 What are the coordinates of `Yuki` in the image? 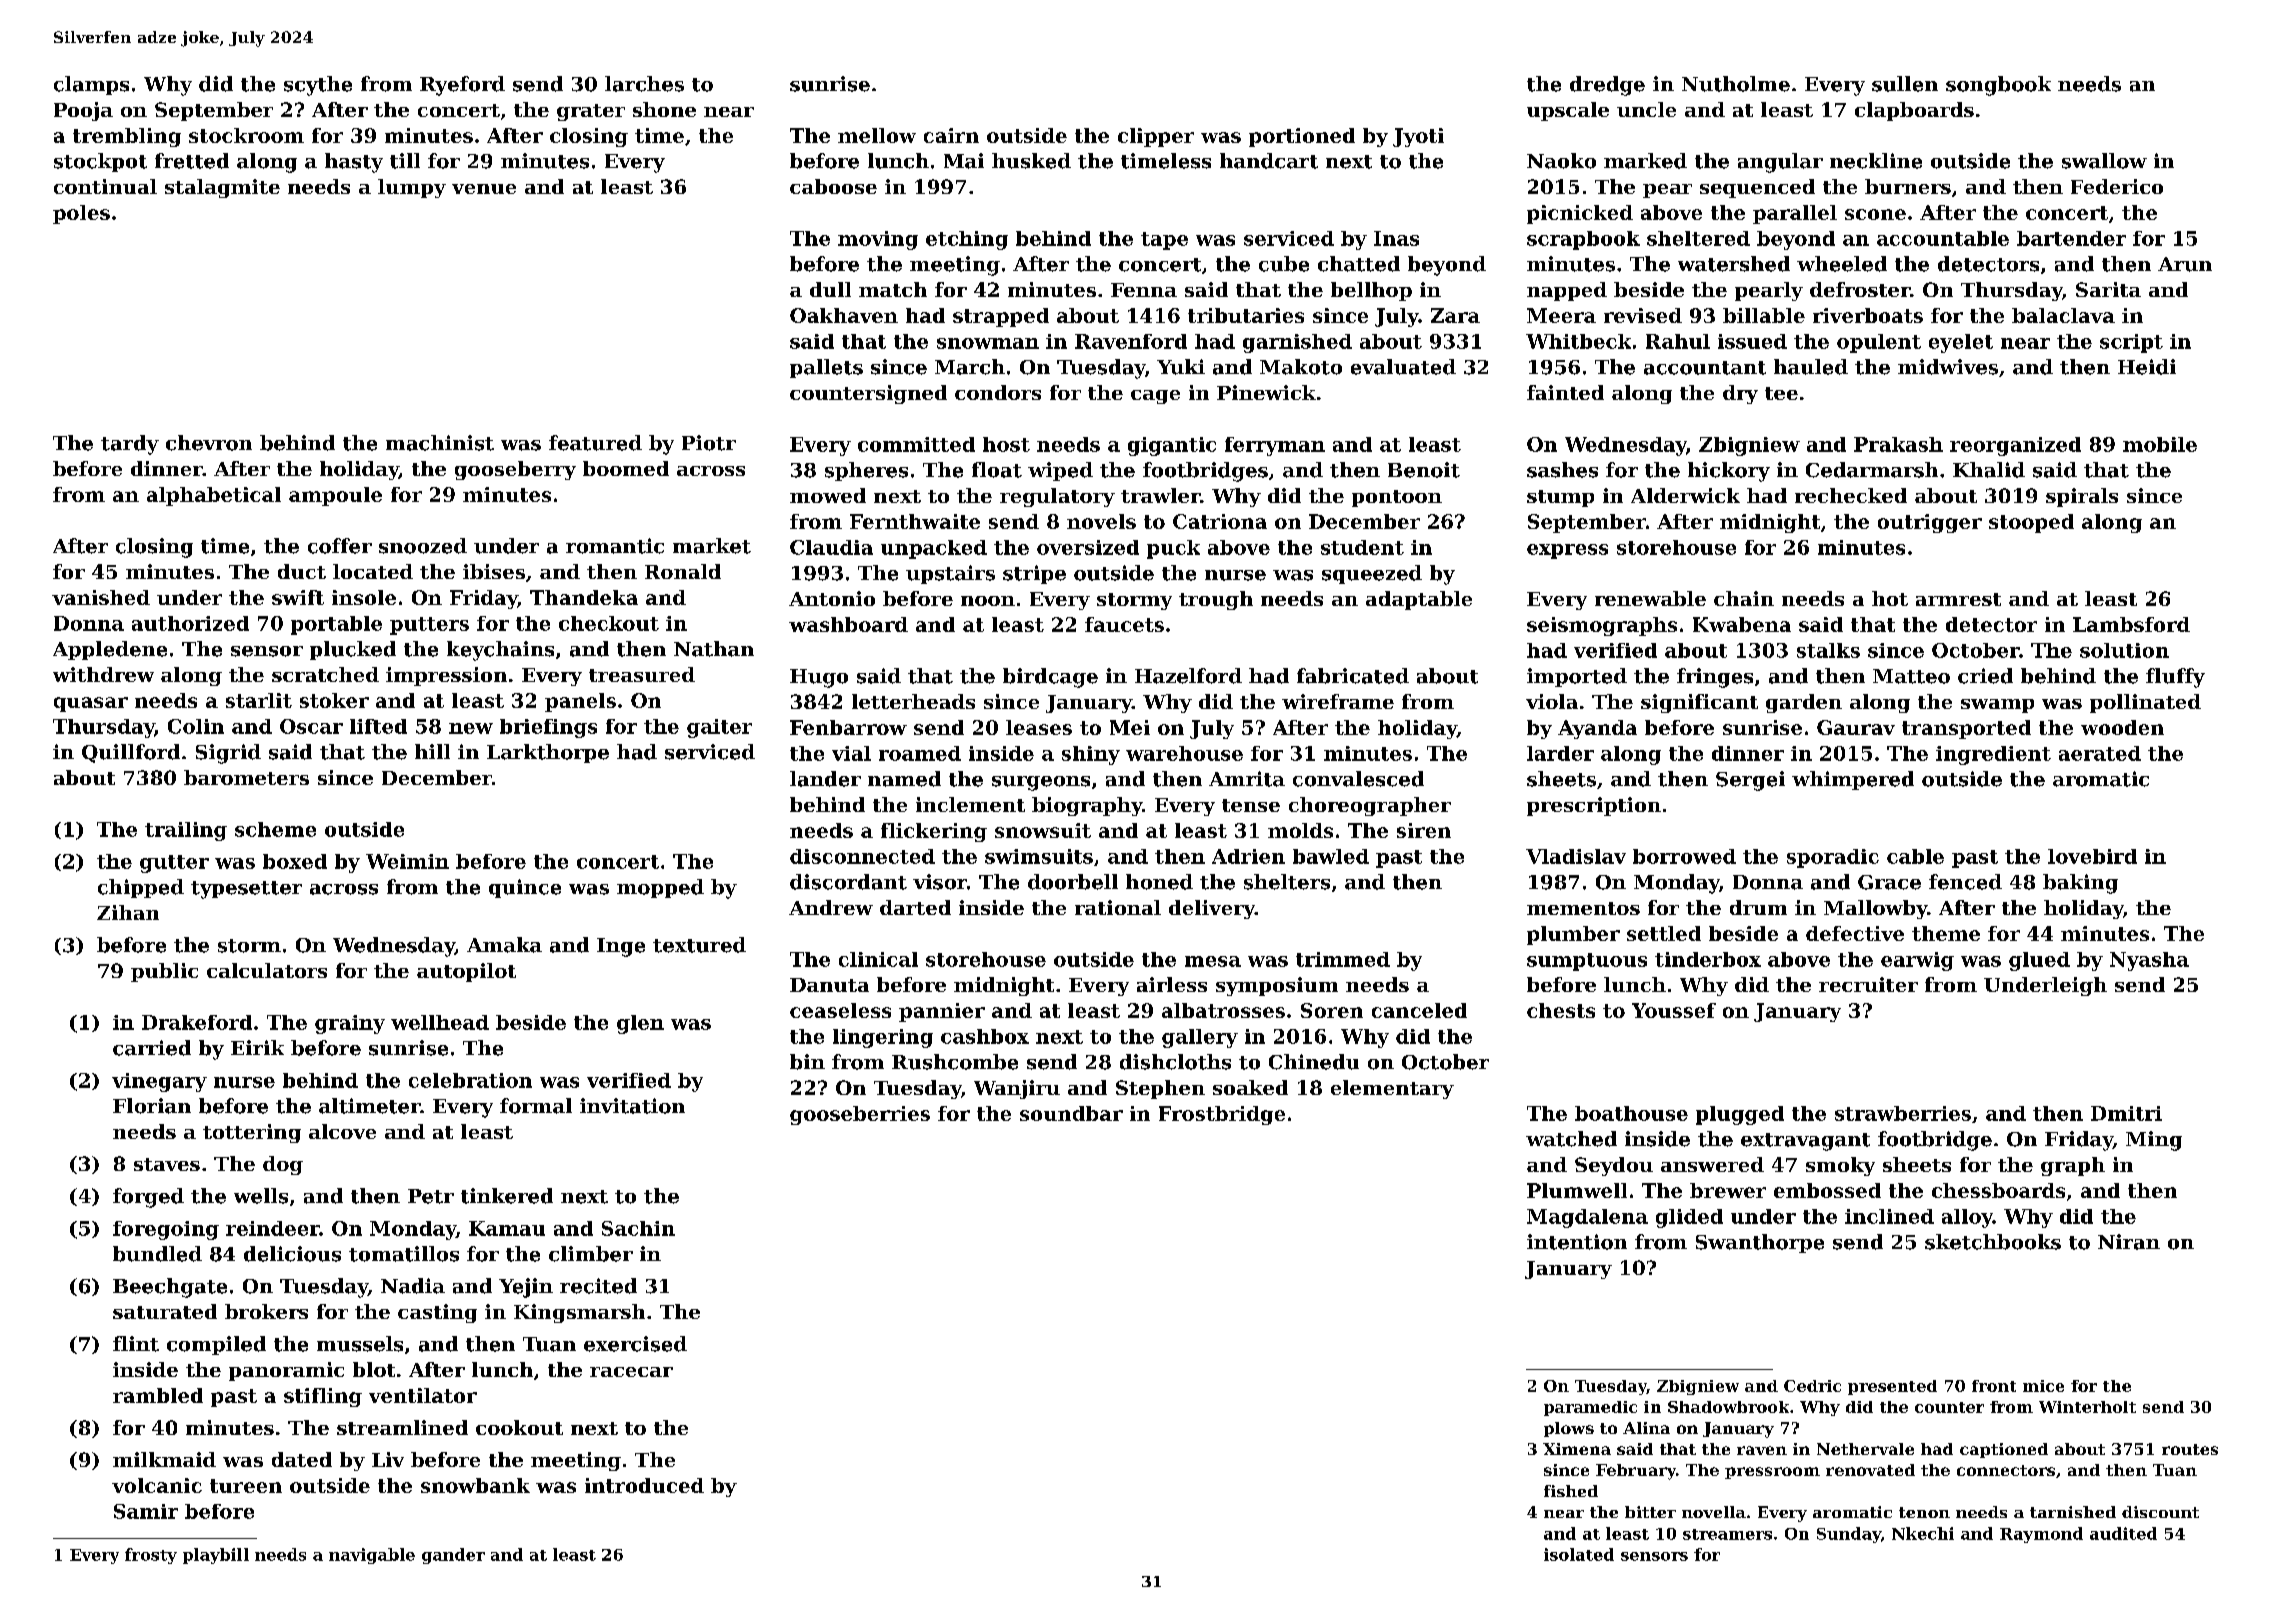 It's located at (1181, 367).
